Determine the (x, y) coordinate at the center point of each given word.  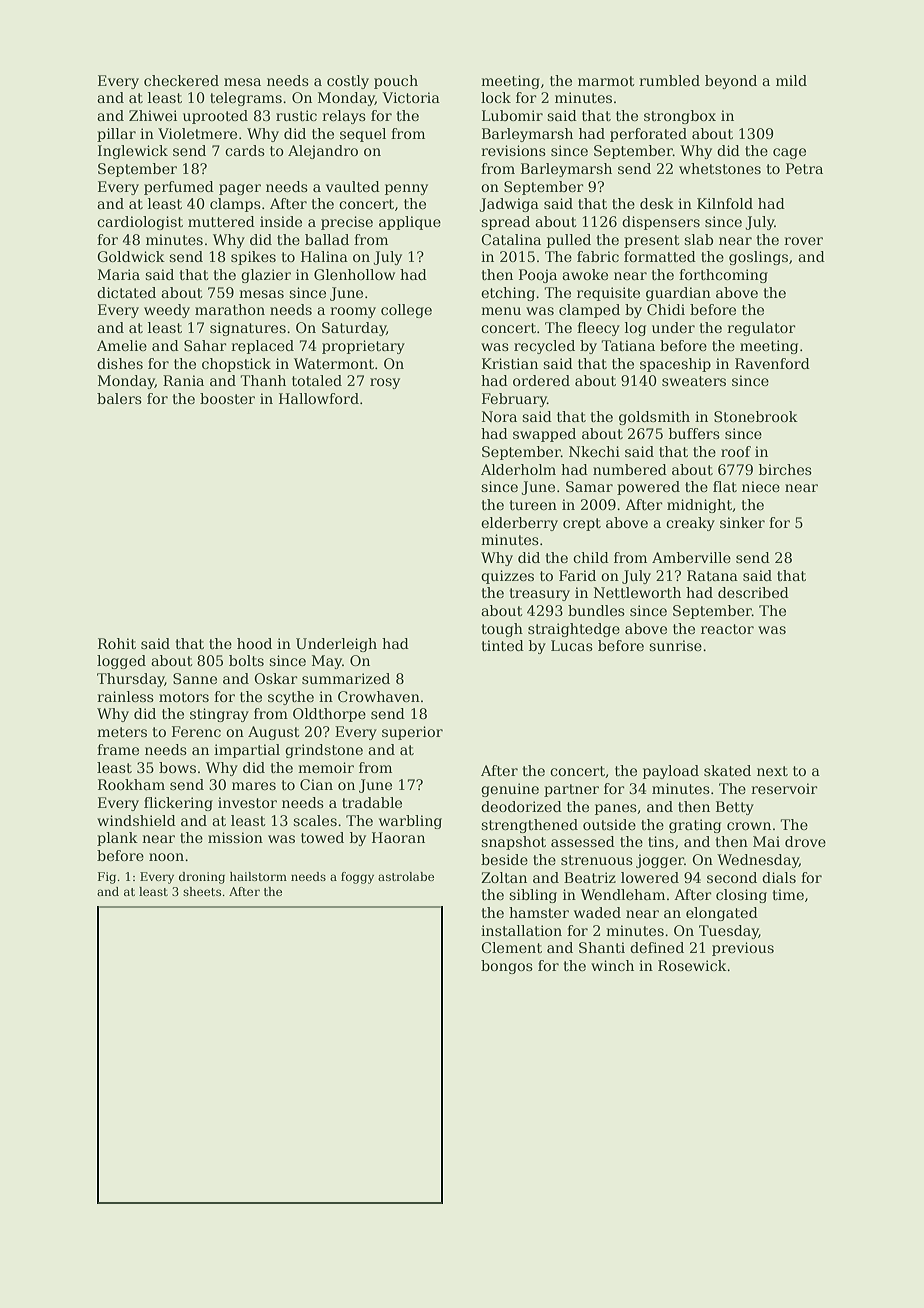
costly (348, 82)
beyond (731, 82)
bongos (507, 967)
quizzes (507, 577)
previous (743, 949)
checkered (181, 80)
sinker (742, 522)
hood (254, 643)
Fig (107, 878)
